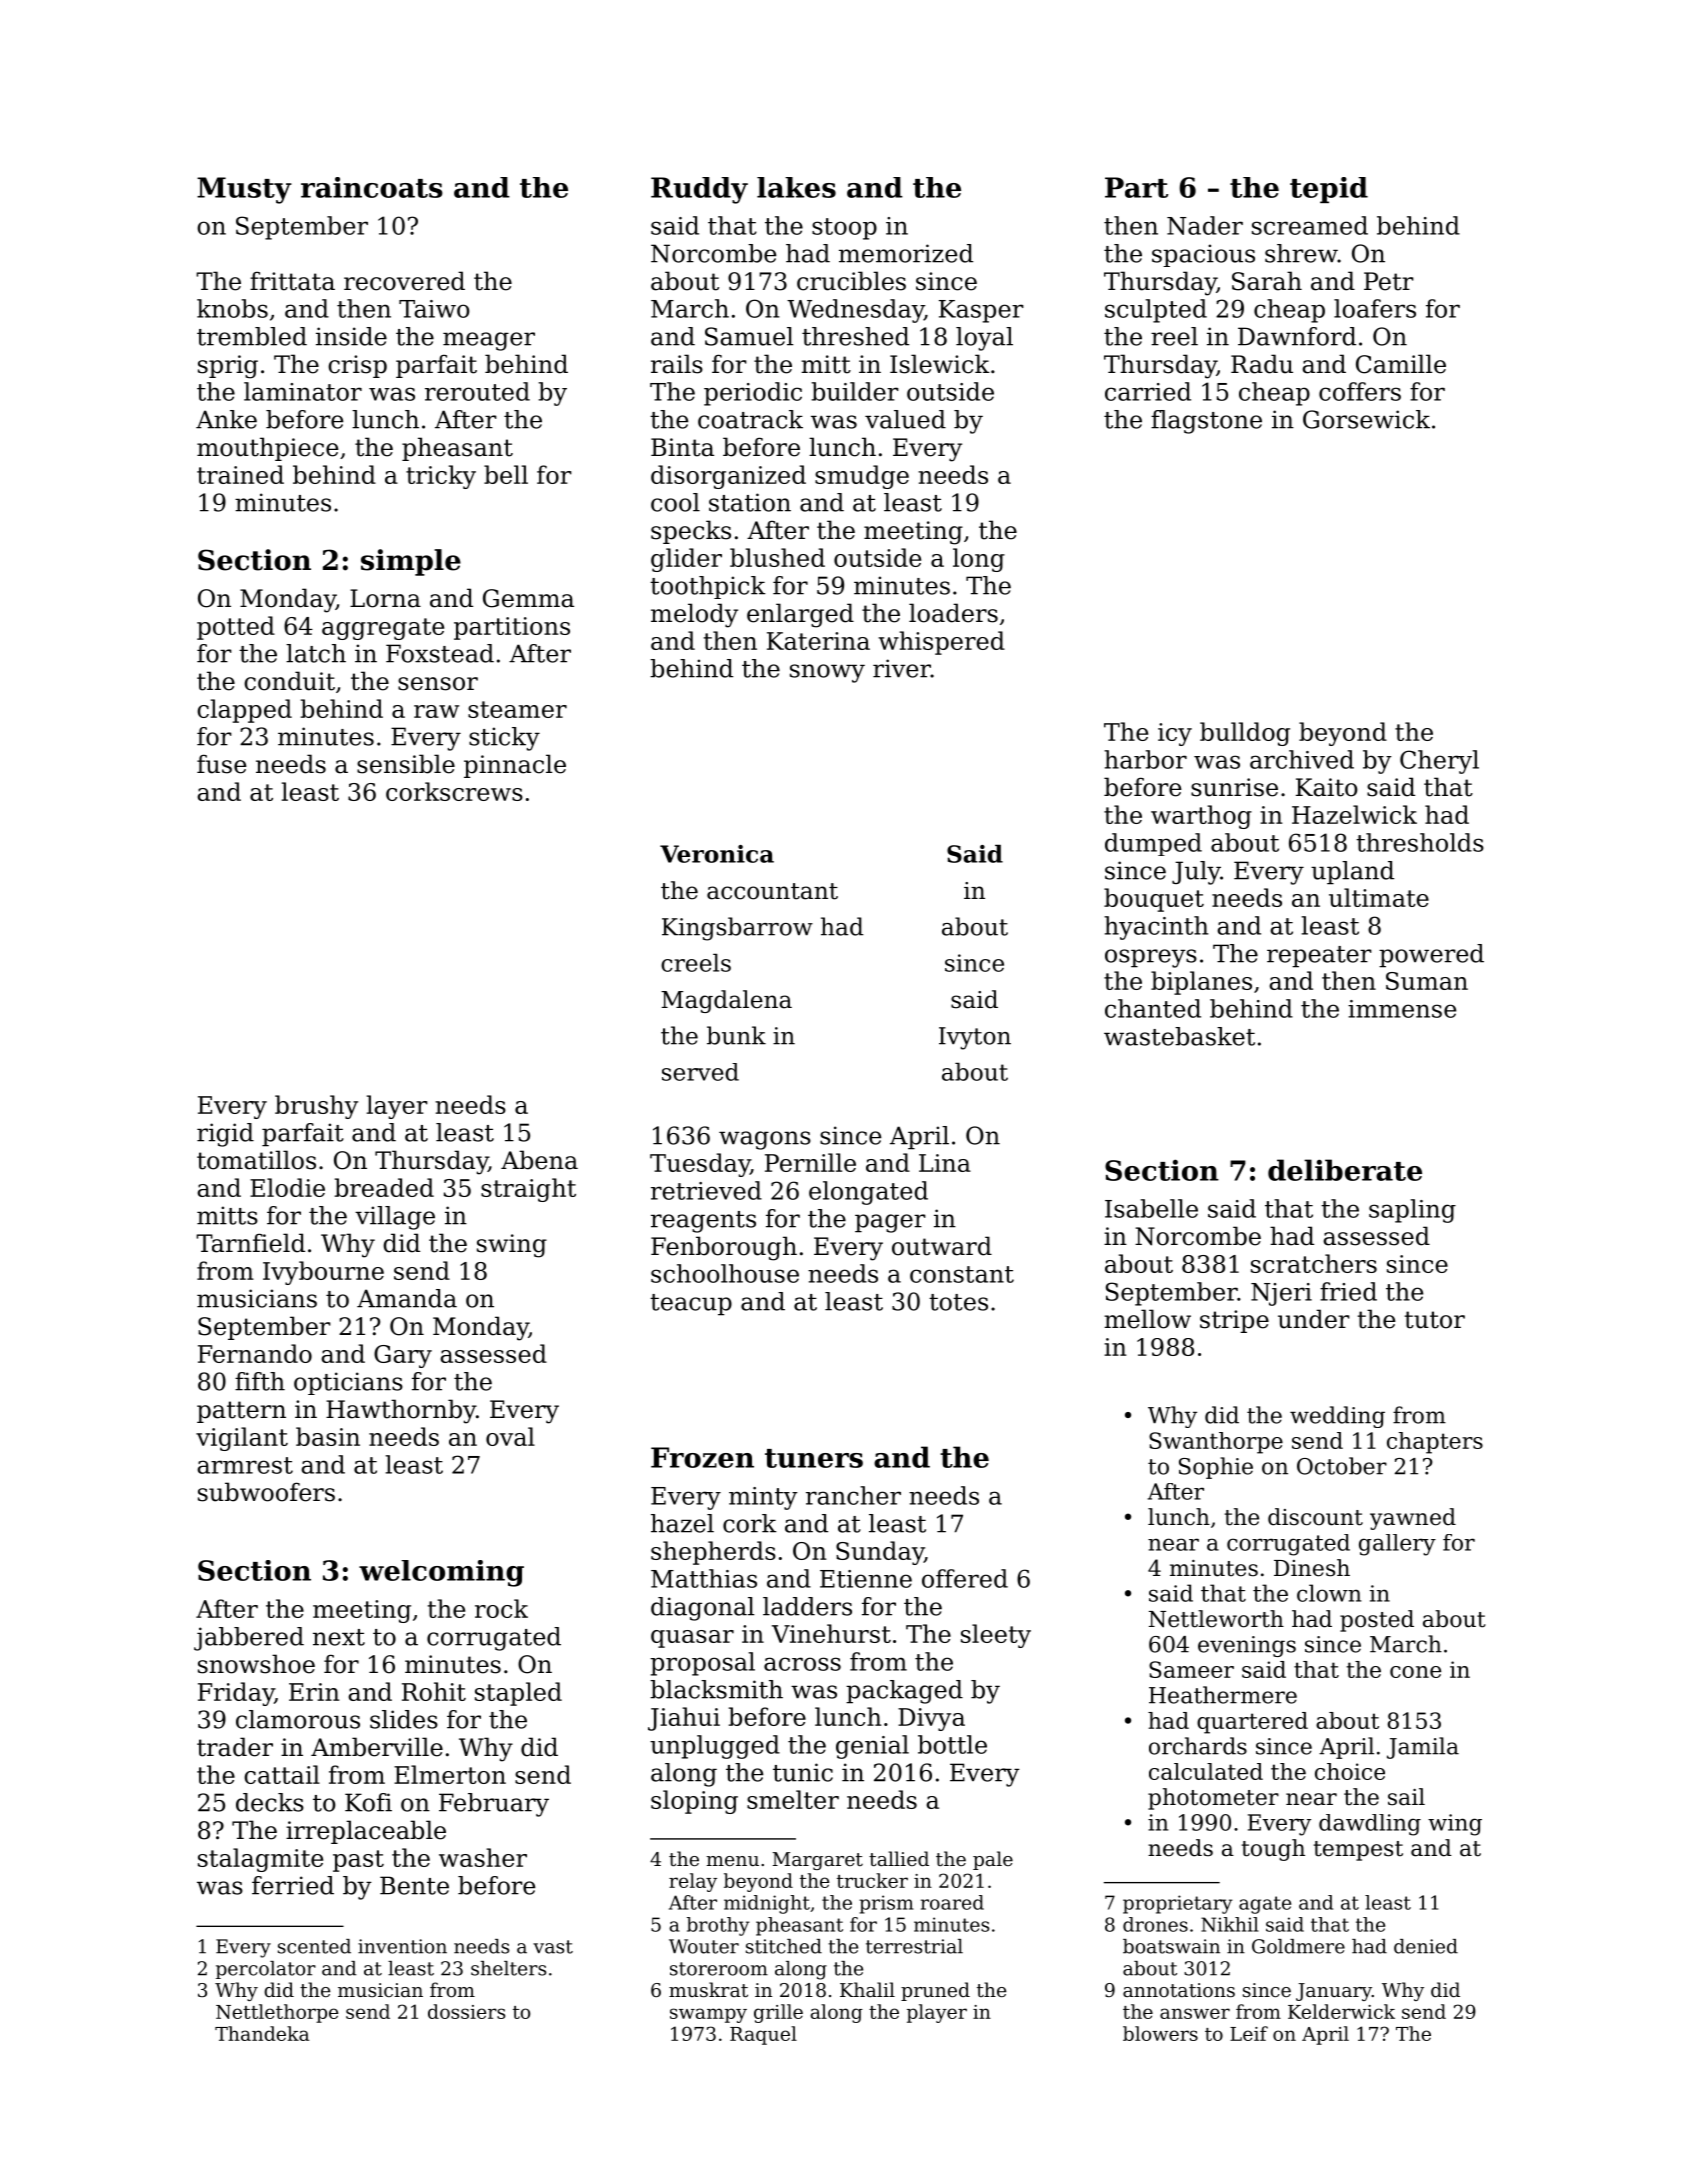  I want to click on Gemma, so click(528, 598).
